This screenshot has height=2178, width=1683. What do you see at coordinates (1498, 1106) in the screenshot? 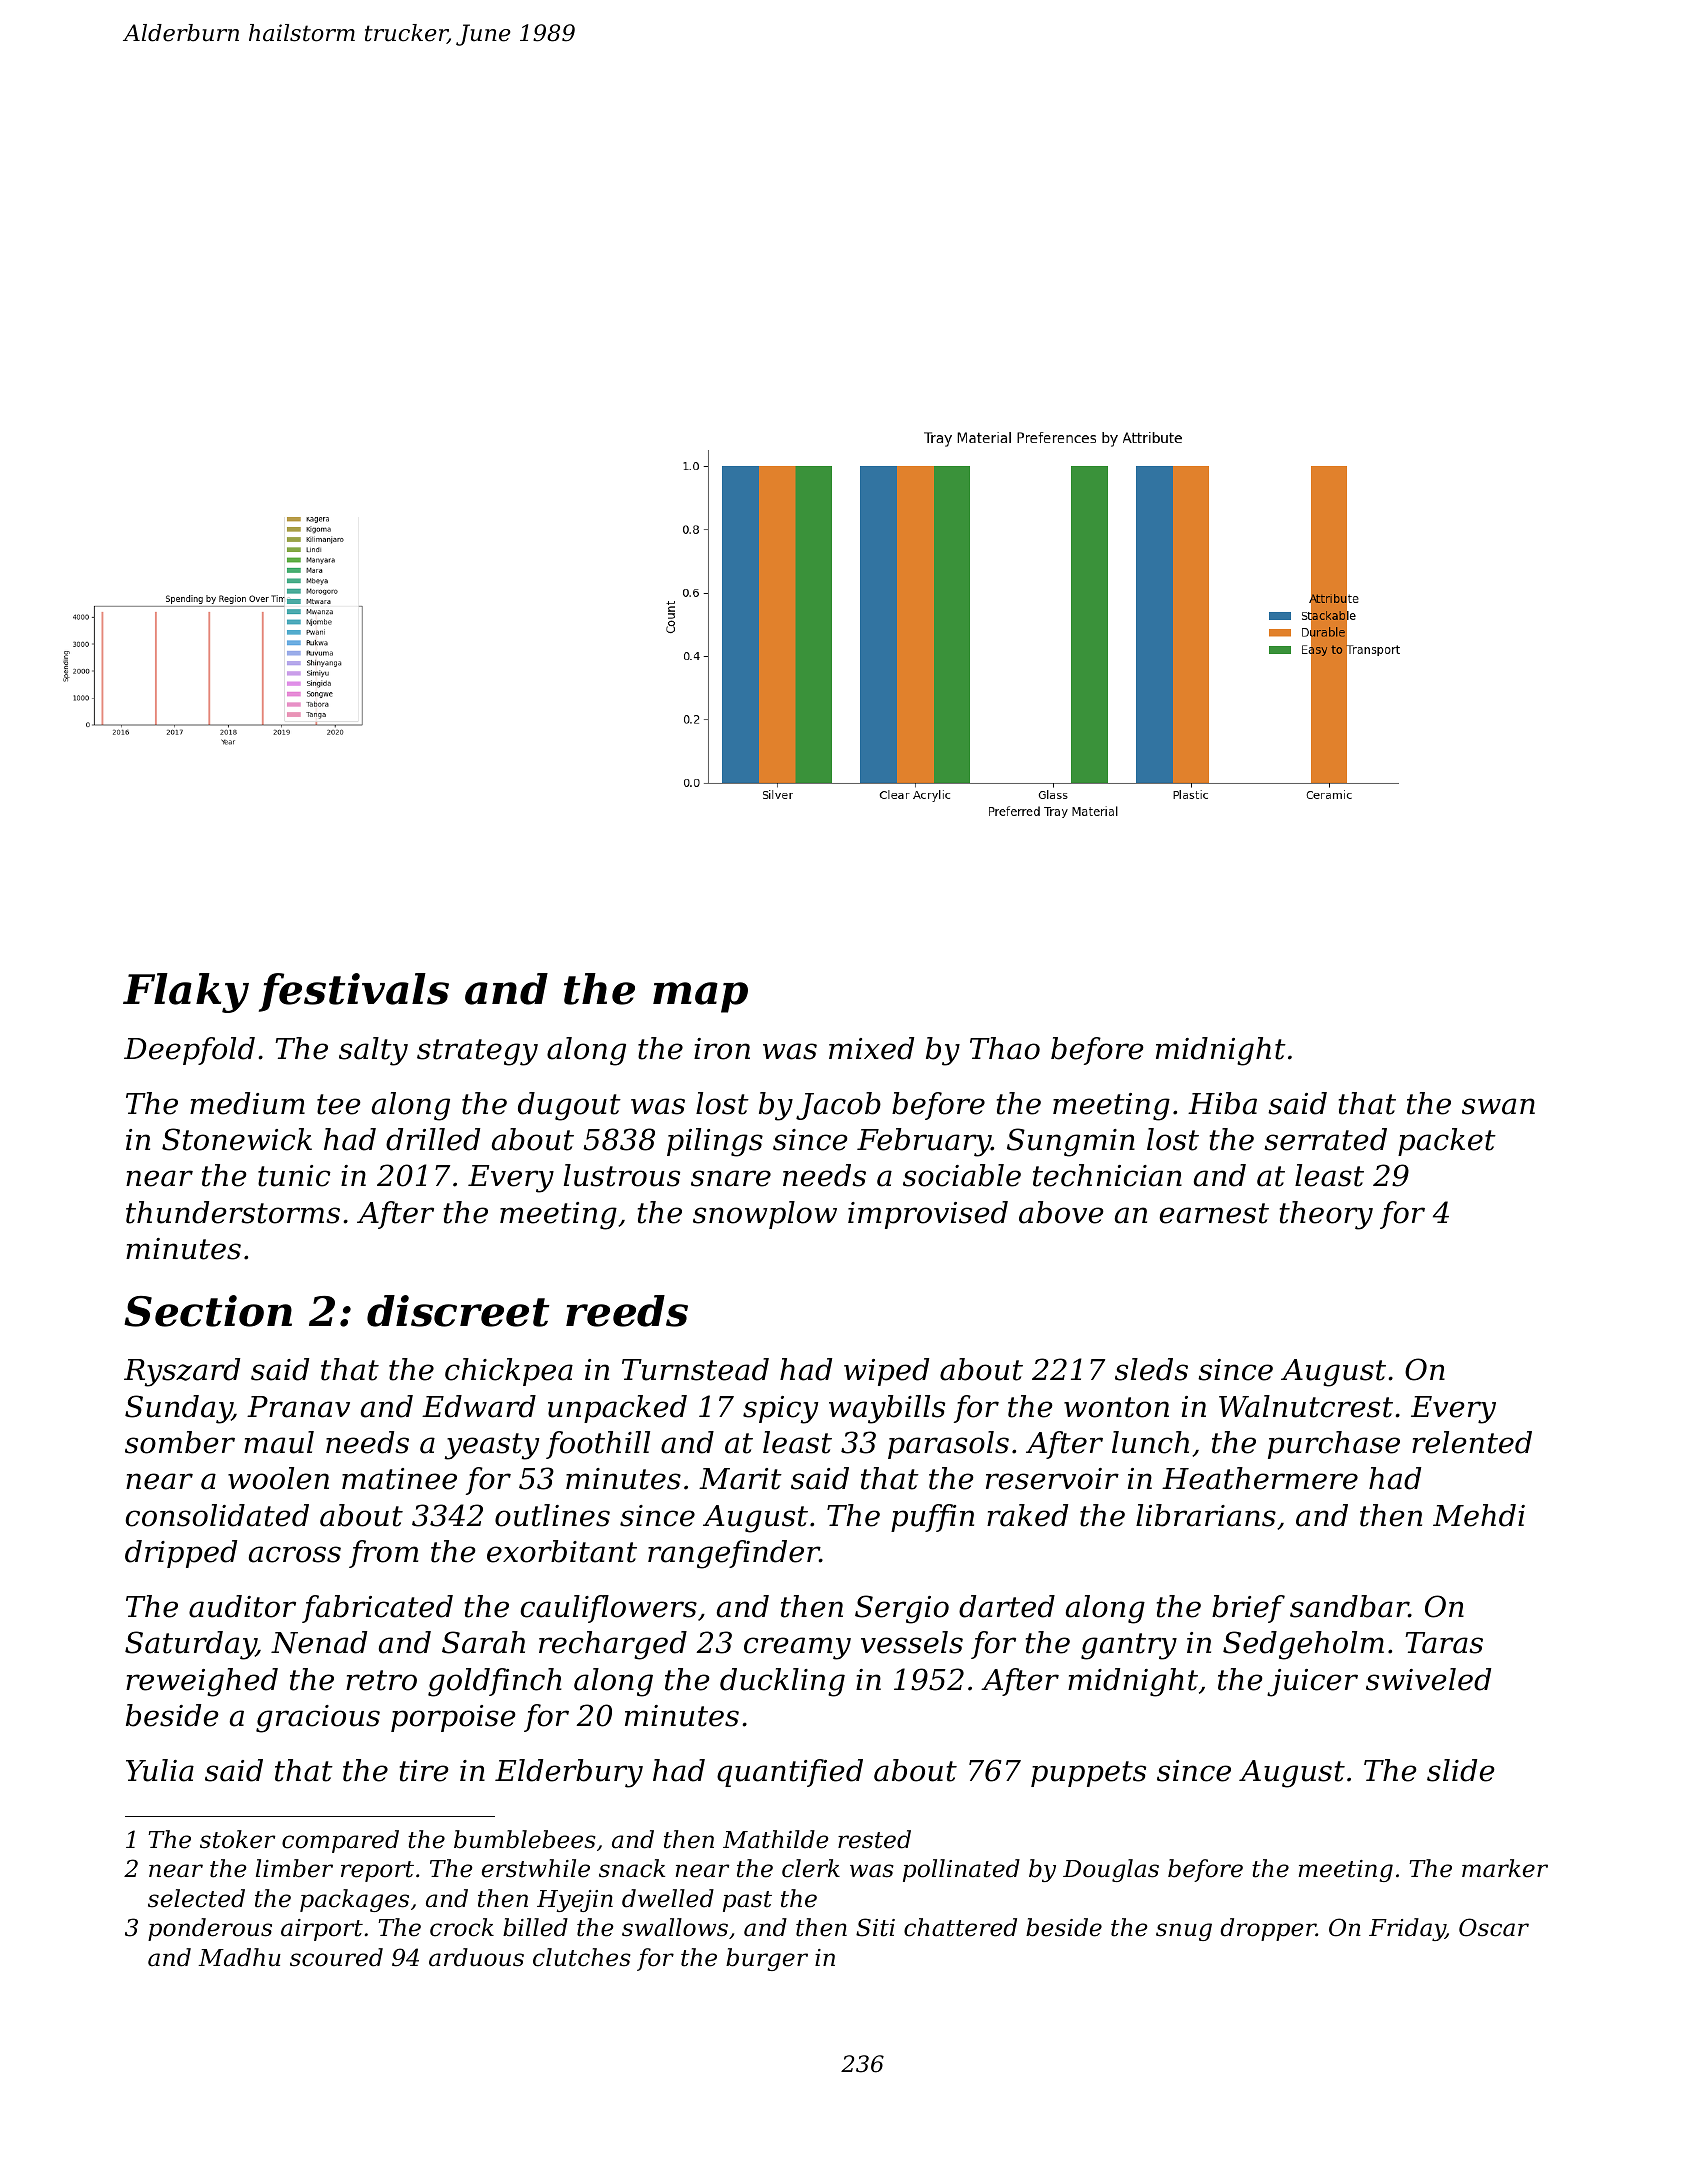
I see `swan` at bounding box center [1498, 1106].
